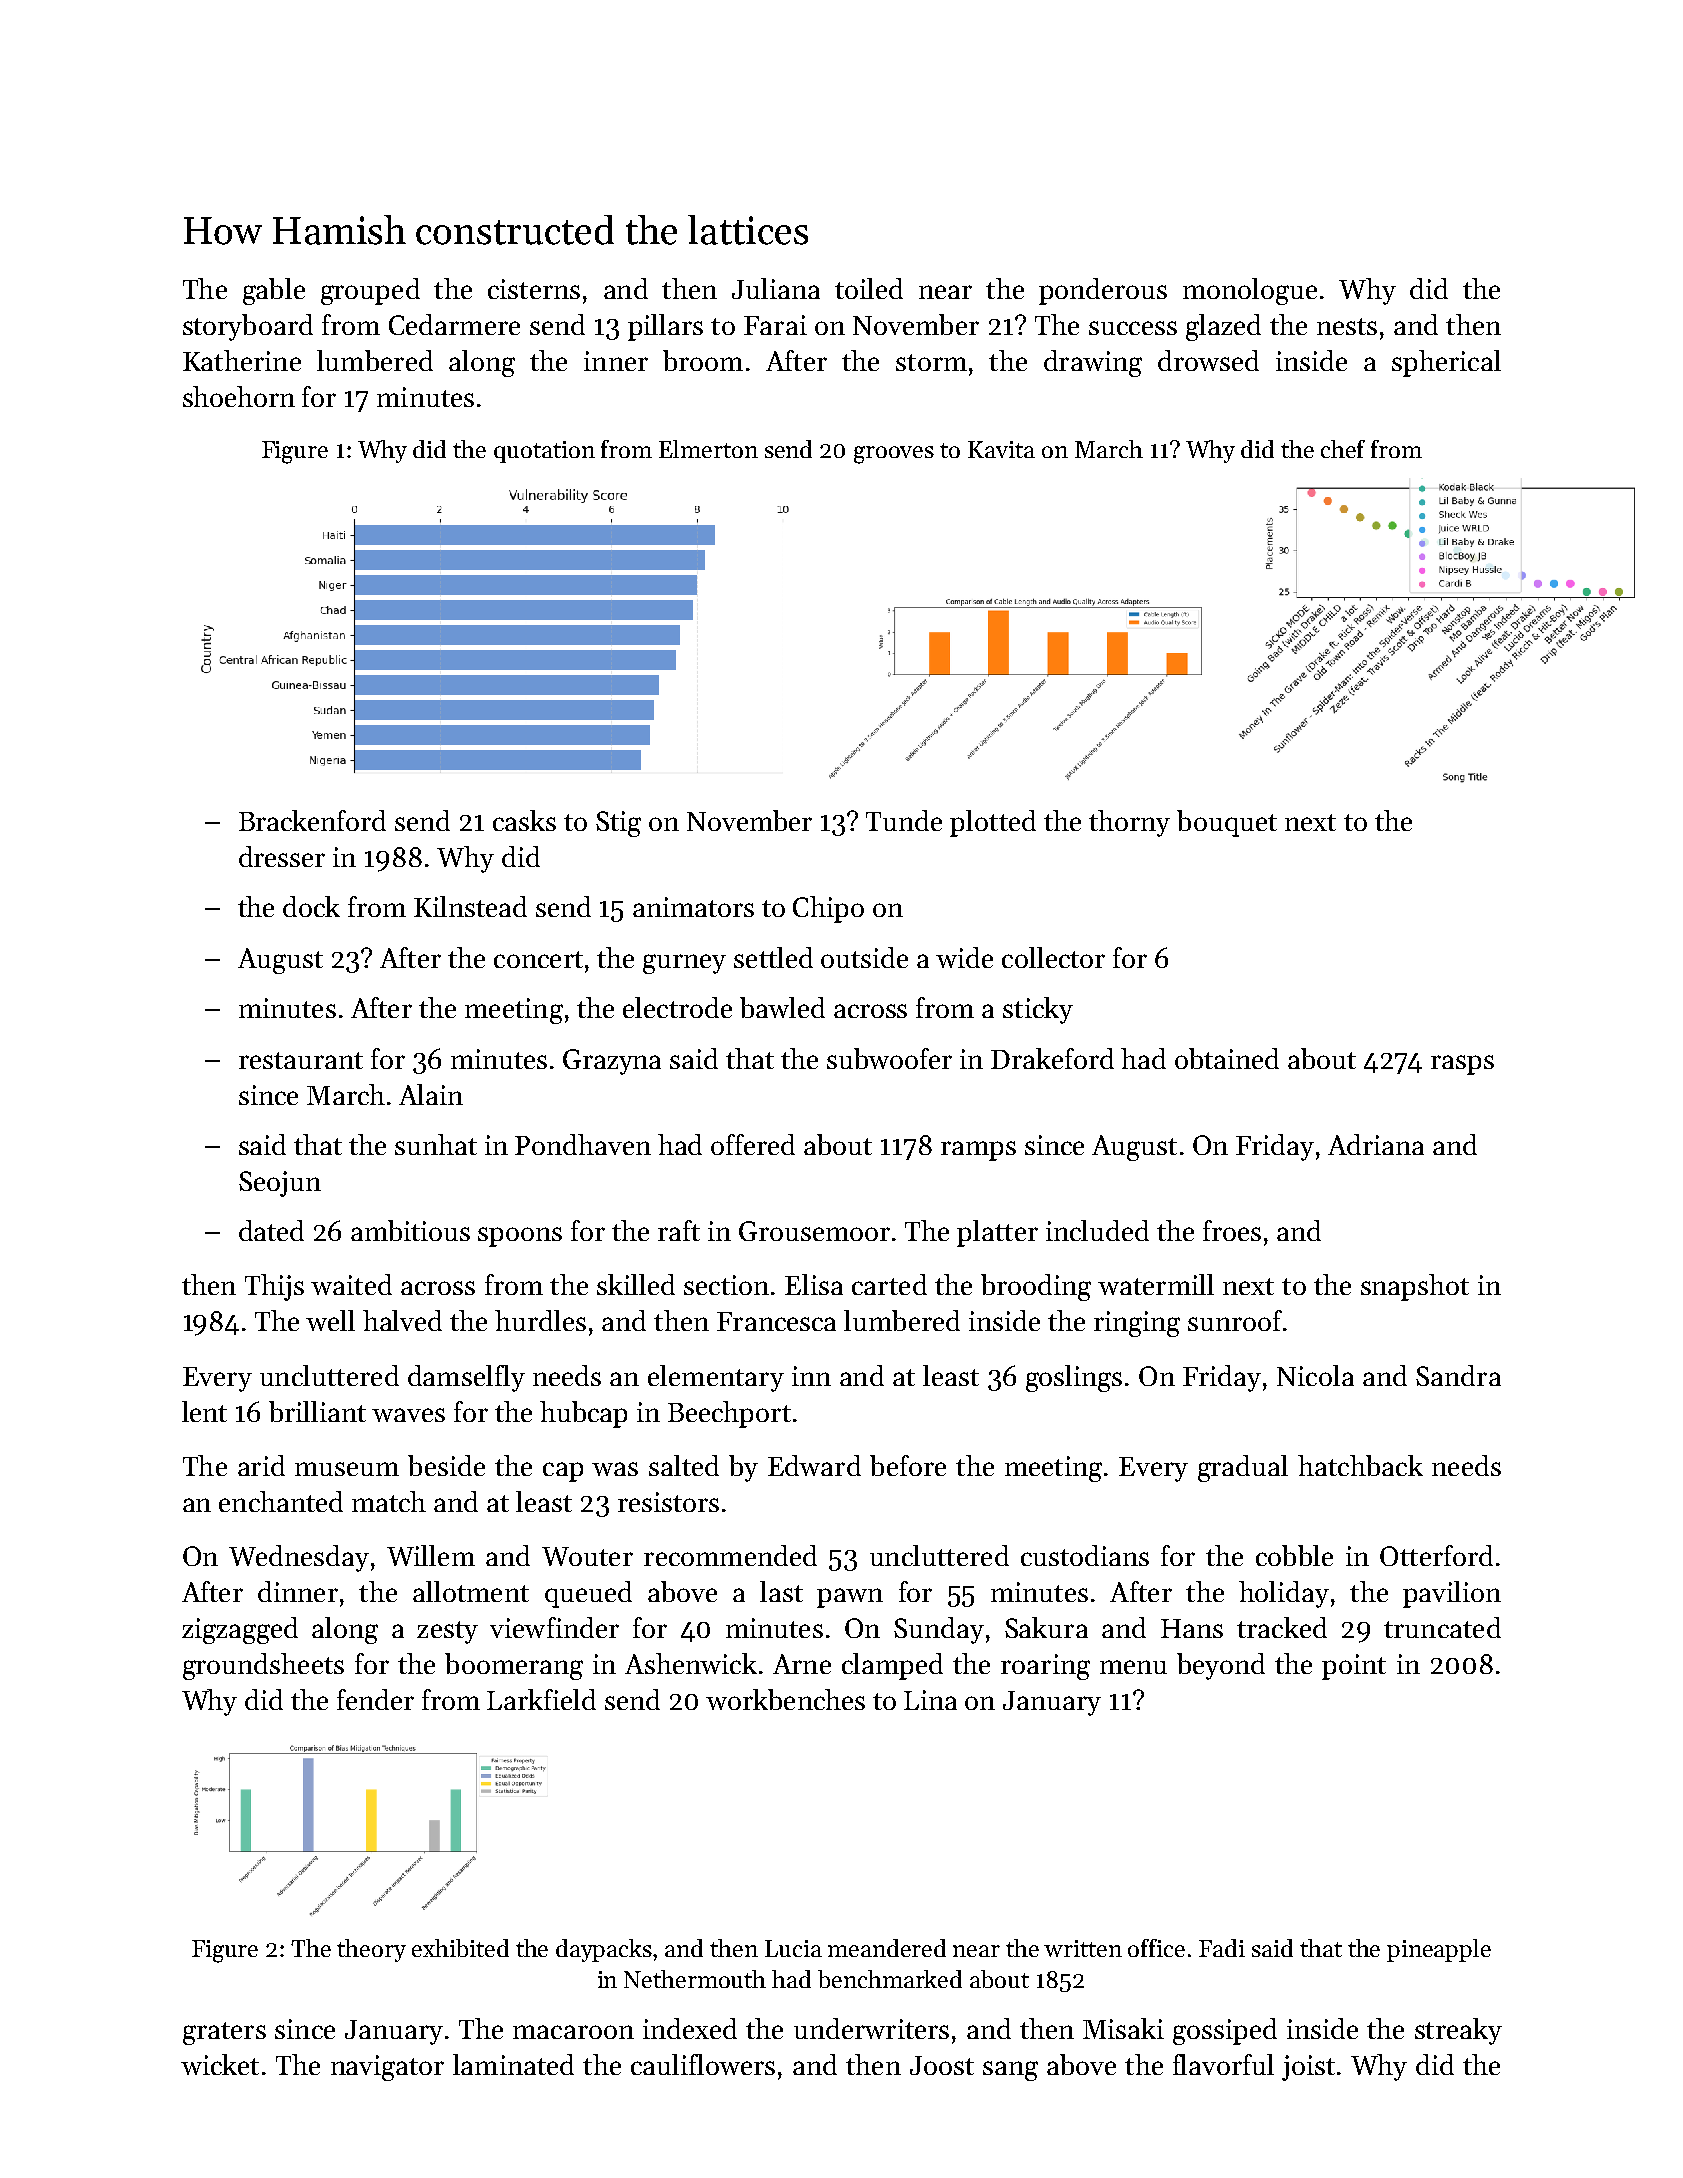  Describe the element at coordinates (282, 856) in the screenshot. I see `dresser` at that location.
